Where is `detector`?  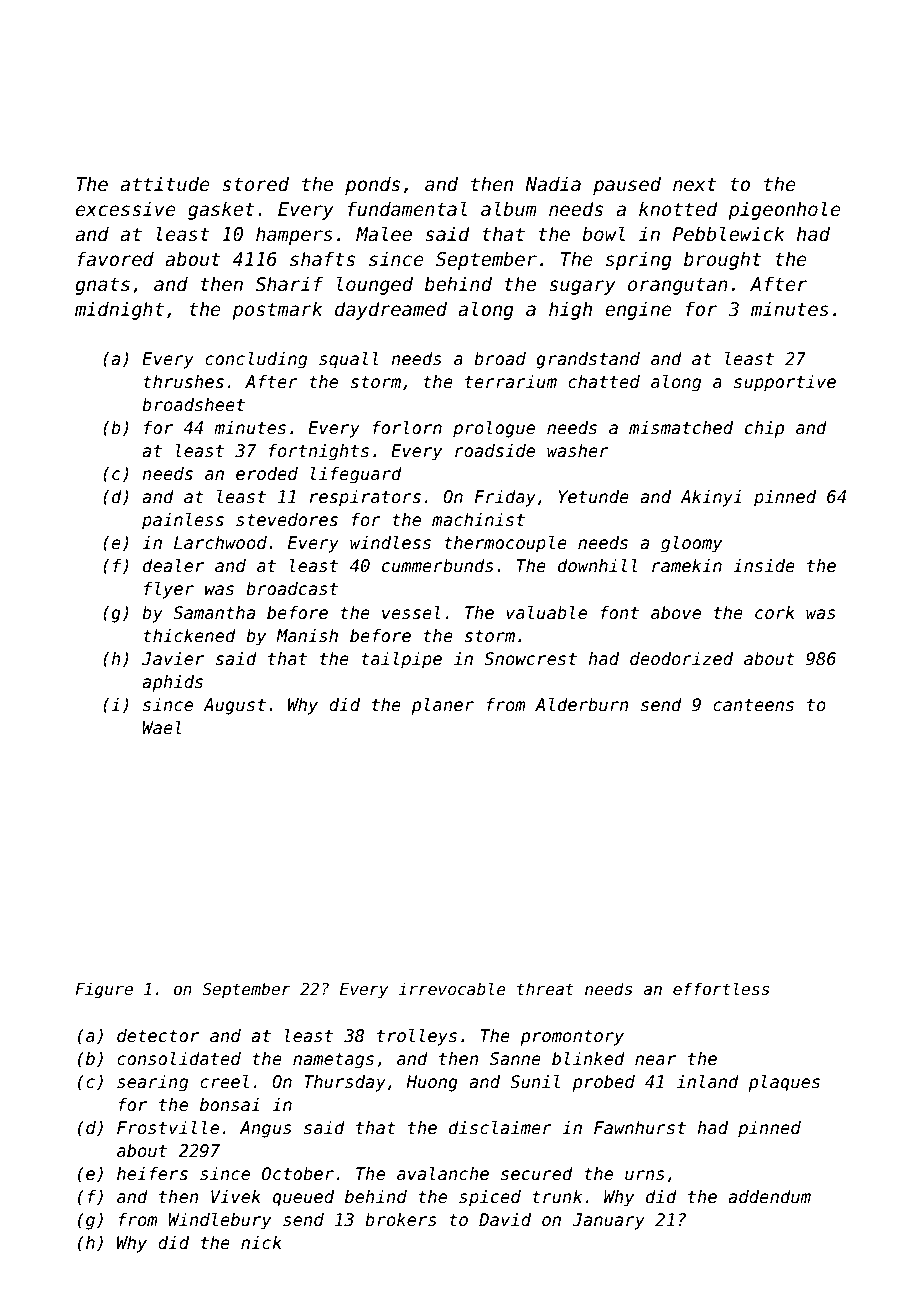
detector is located at coordinates (158, 1036).
